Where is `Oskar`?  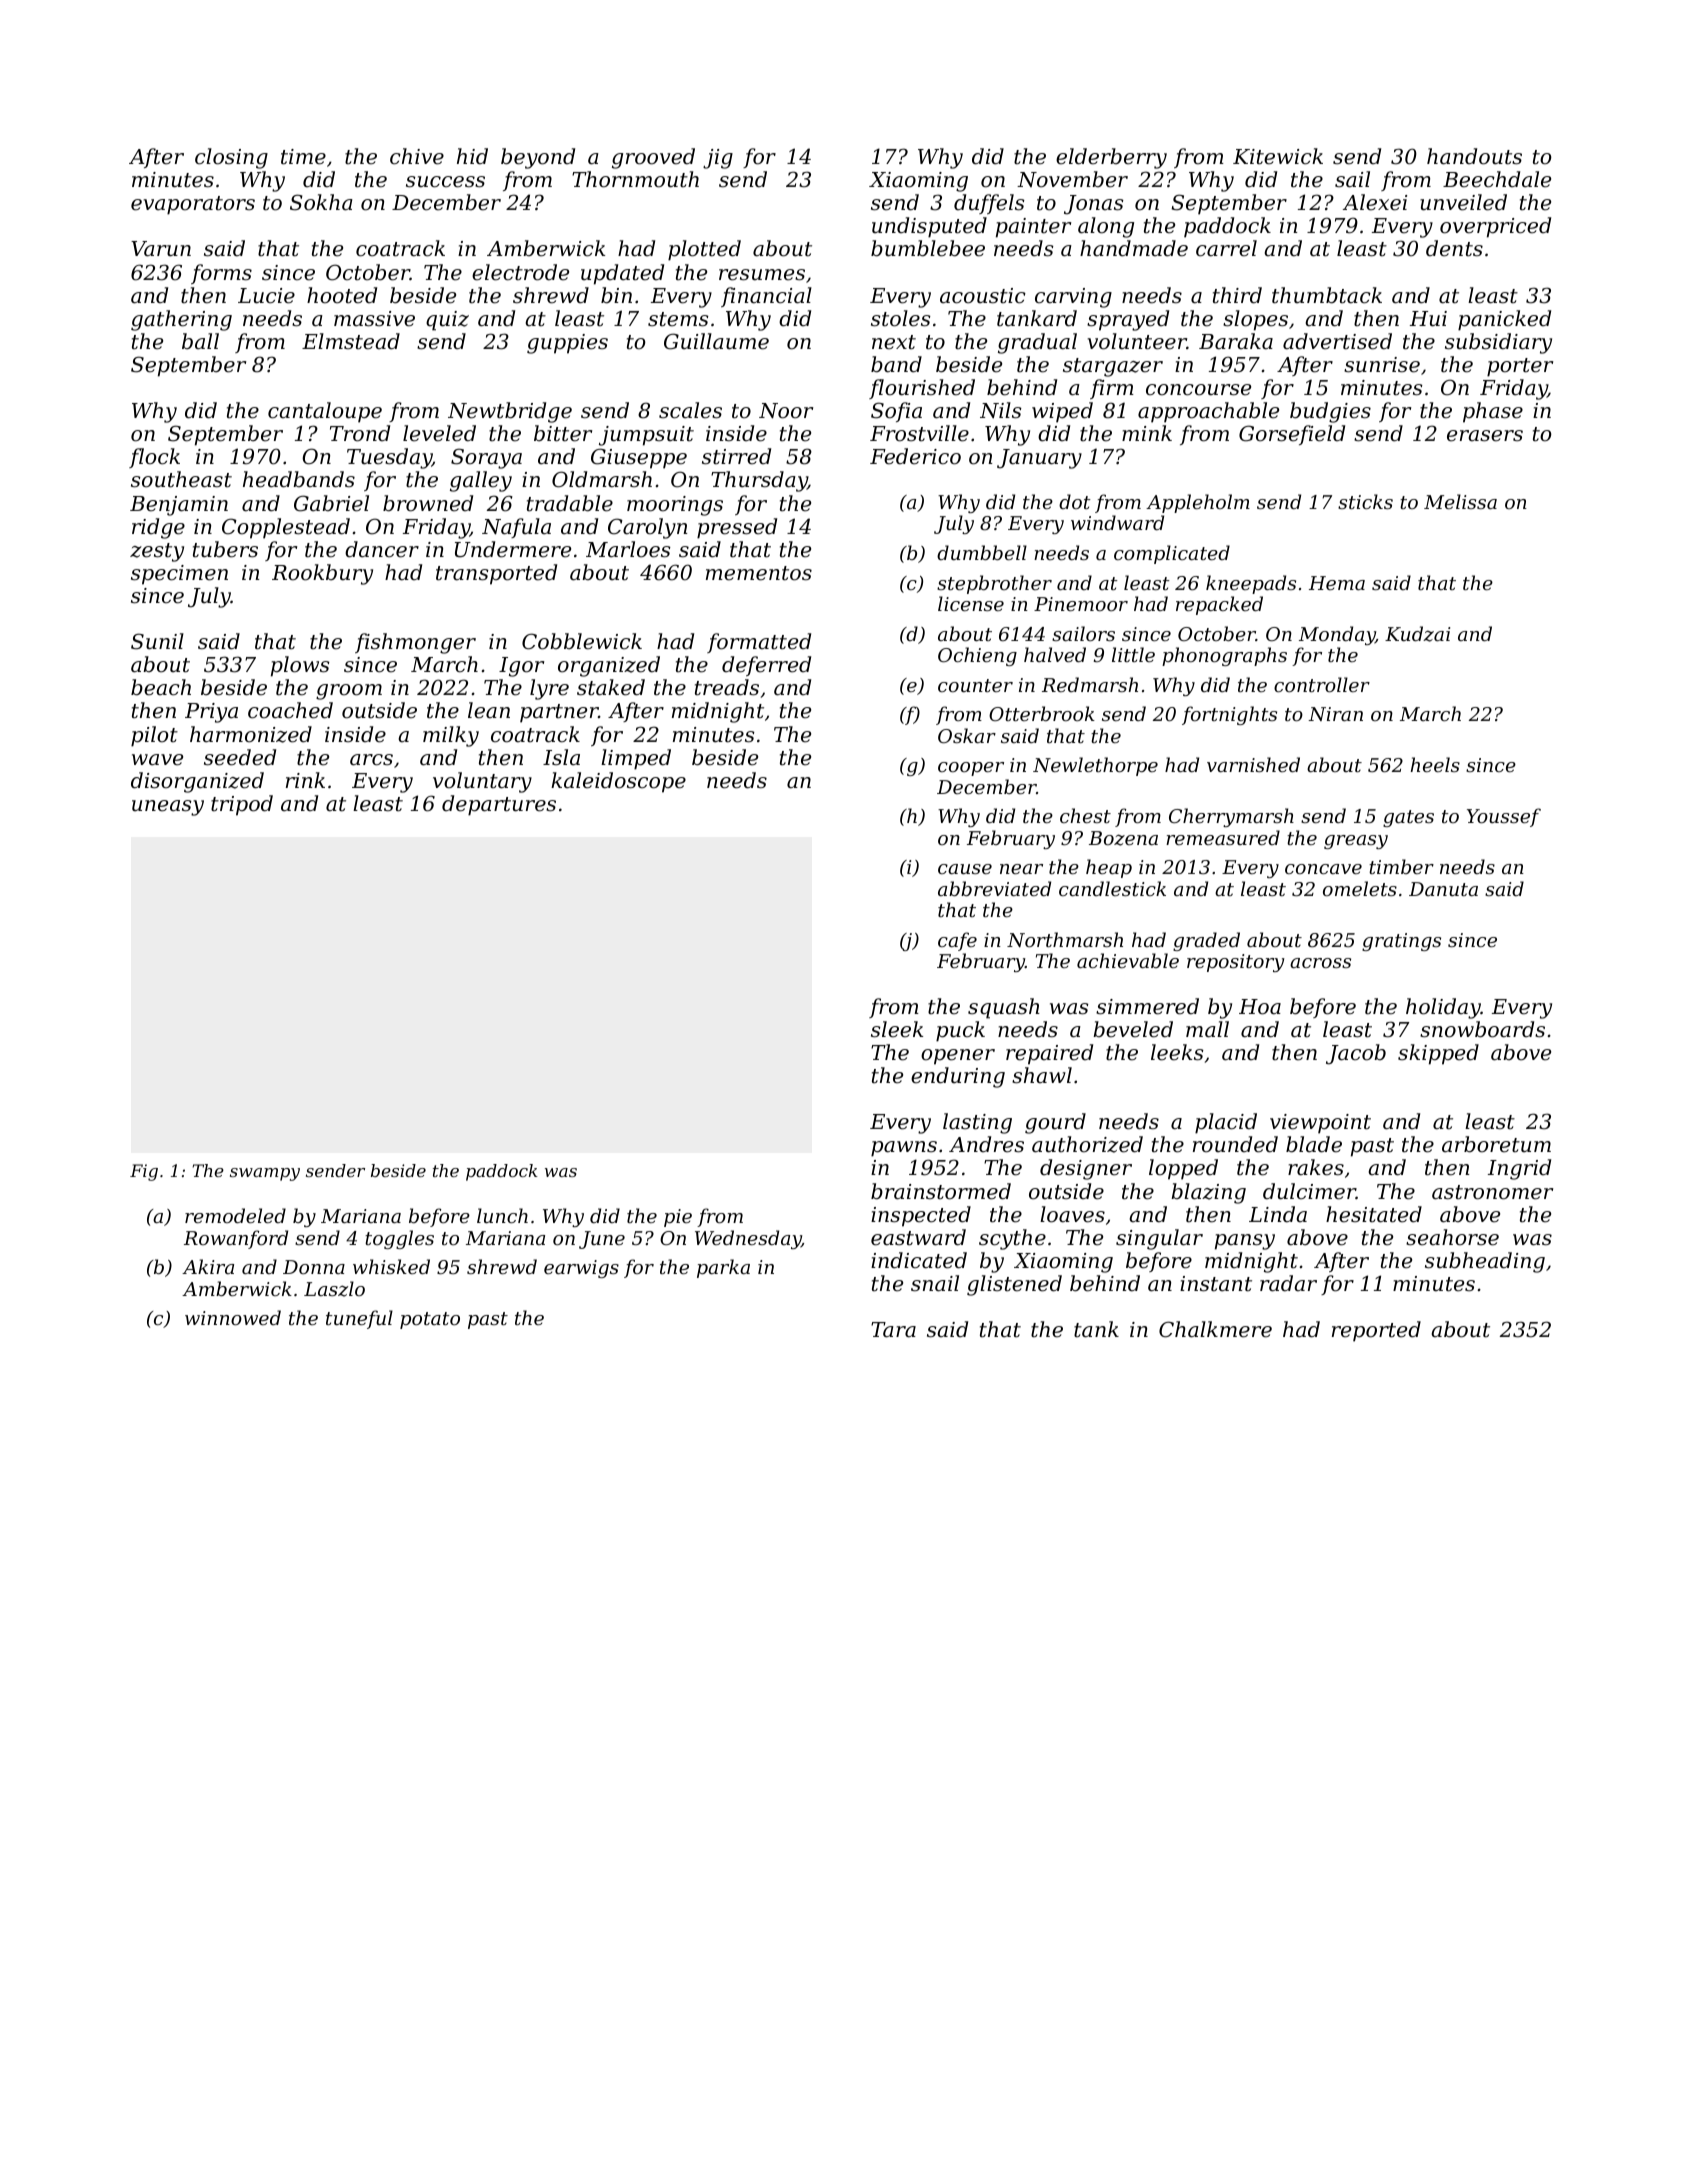
Oskar is located at coordinates (967, 735).
